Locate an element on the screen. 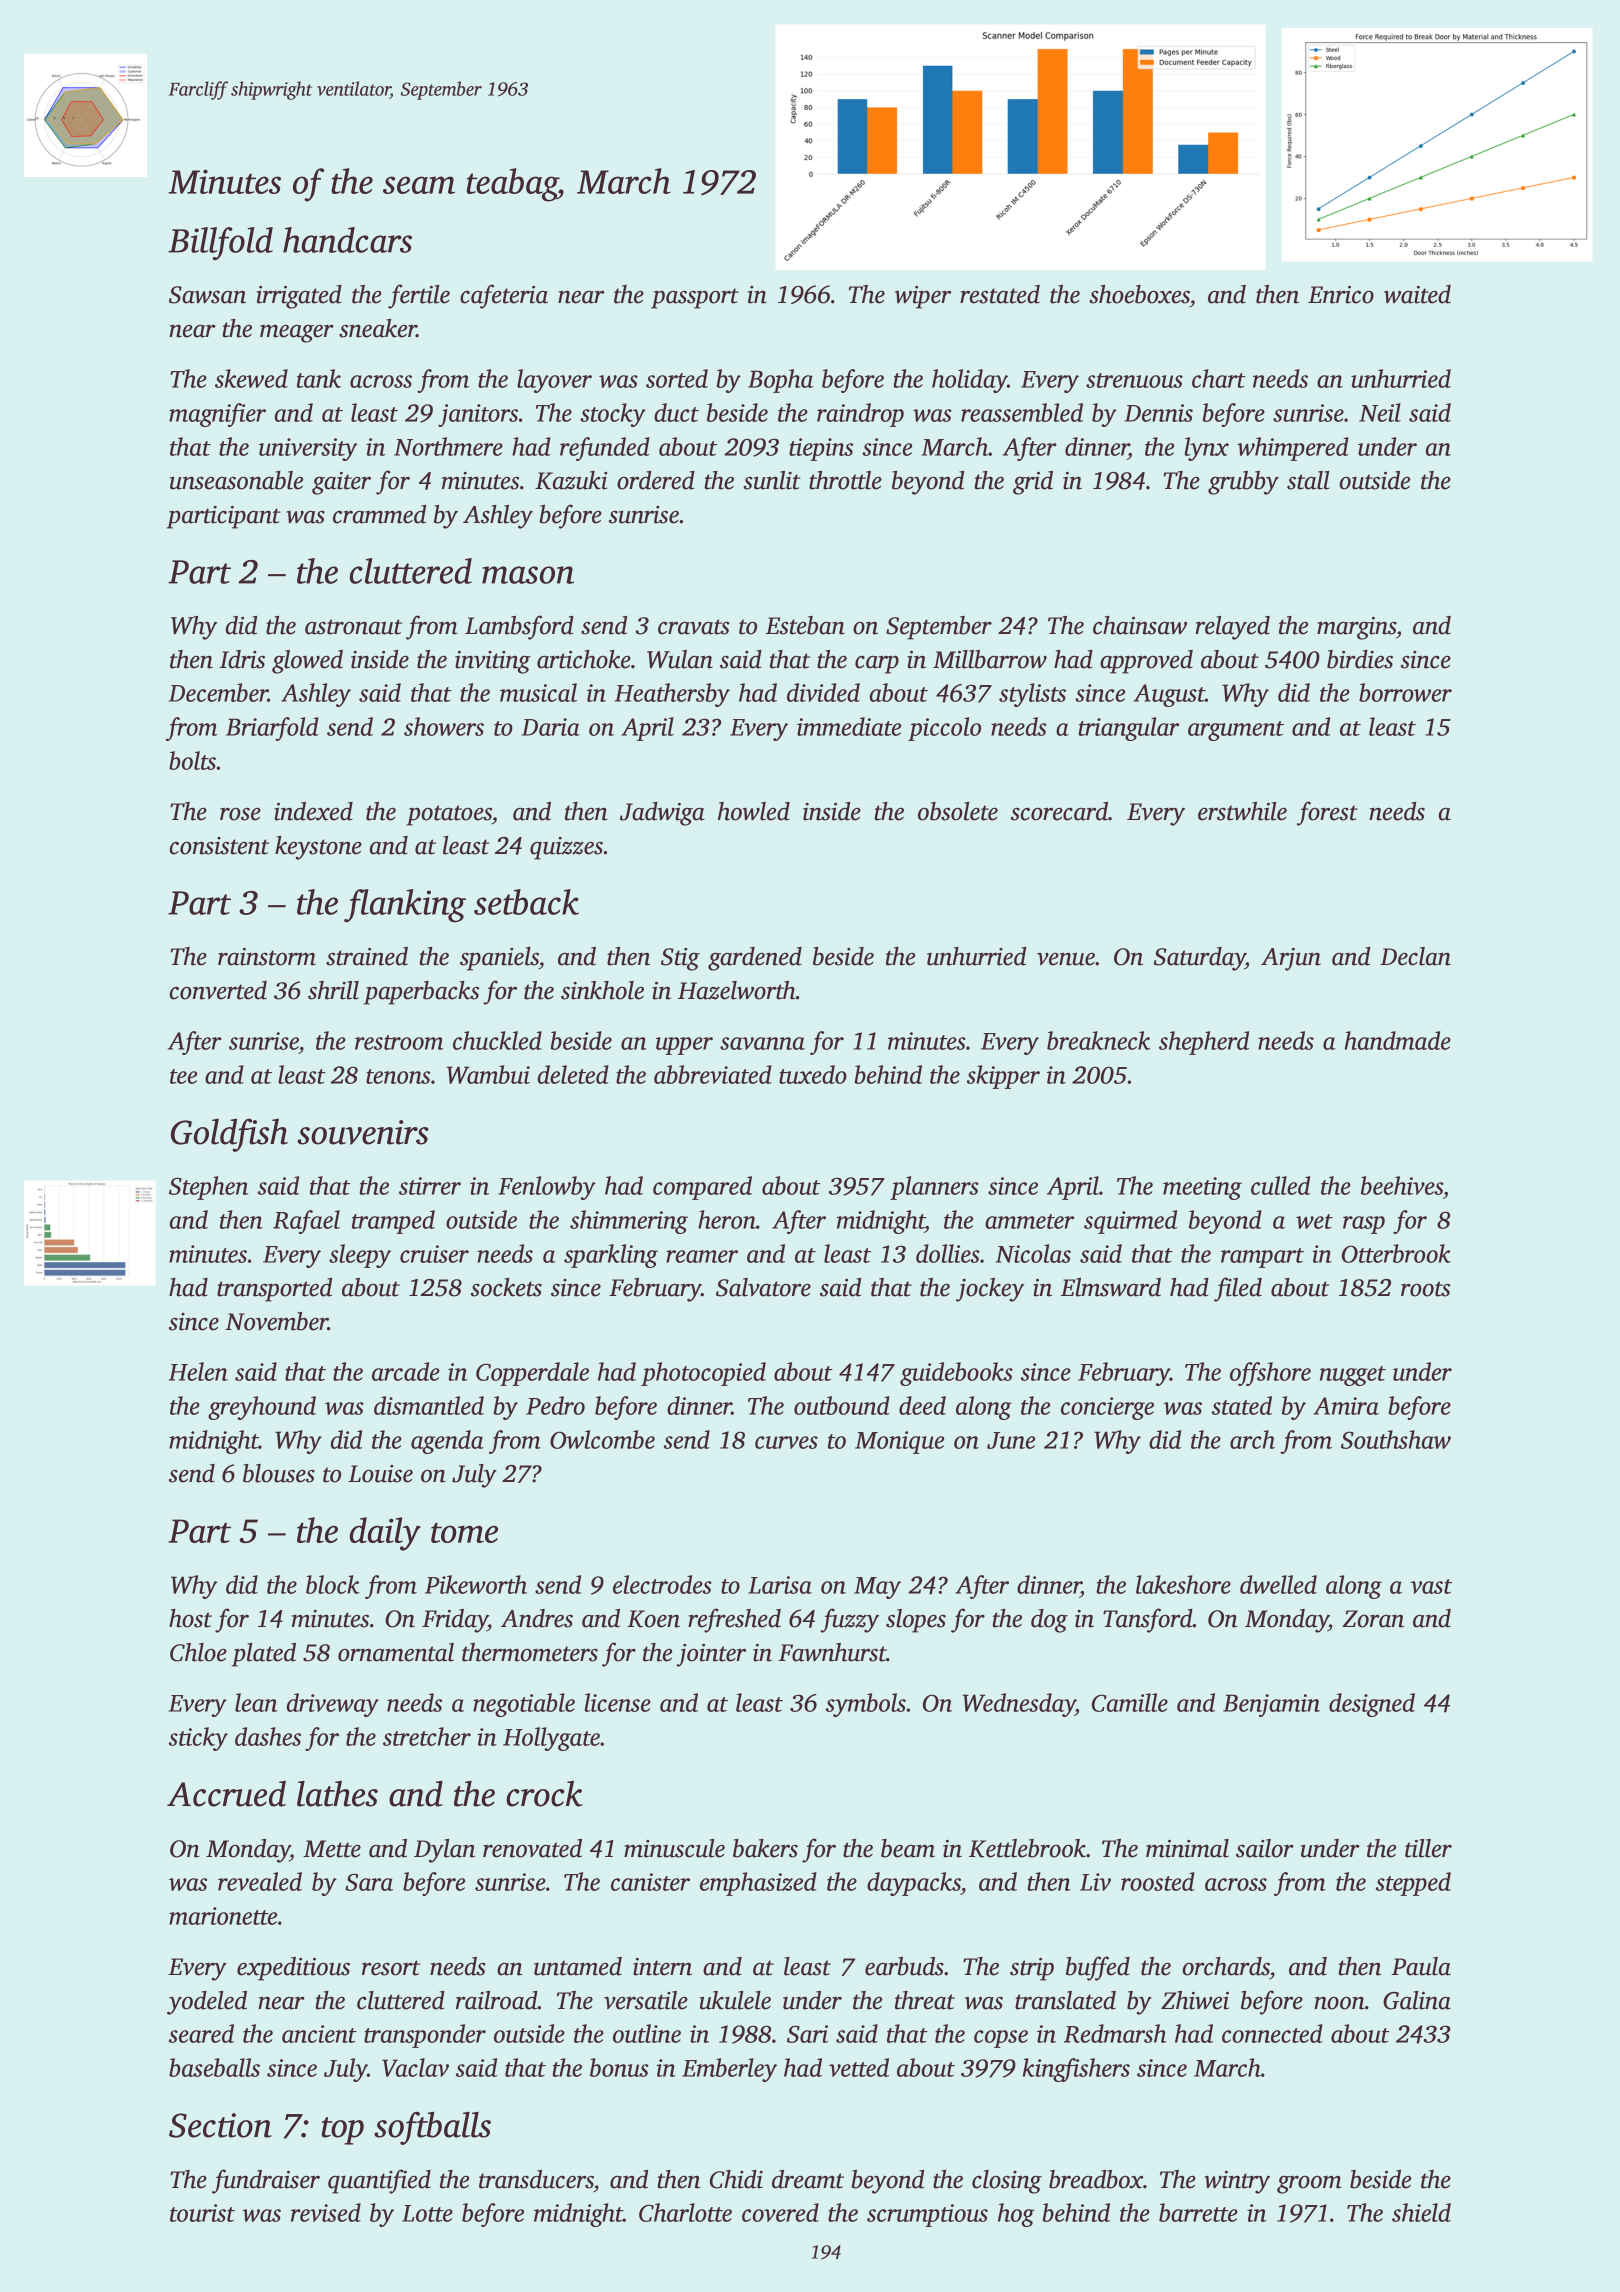  wiper is located at coordinates (923, 297).
